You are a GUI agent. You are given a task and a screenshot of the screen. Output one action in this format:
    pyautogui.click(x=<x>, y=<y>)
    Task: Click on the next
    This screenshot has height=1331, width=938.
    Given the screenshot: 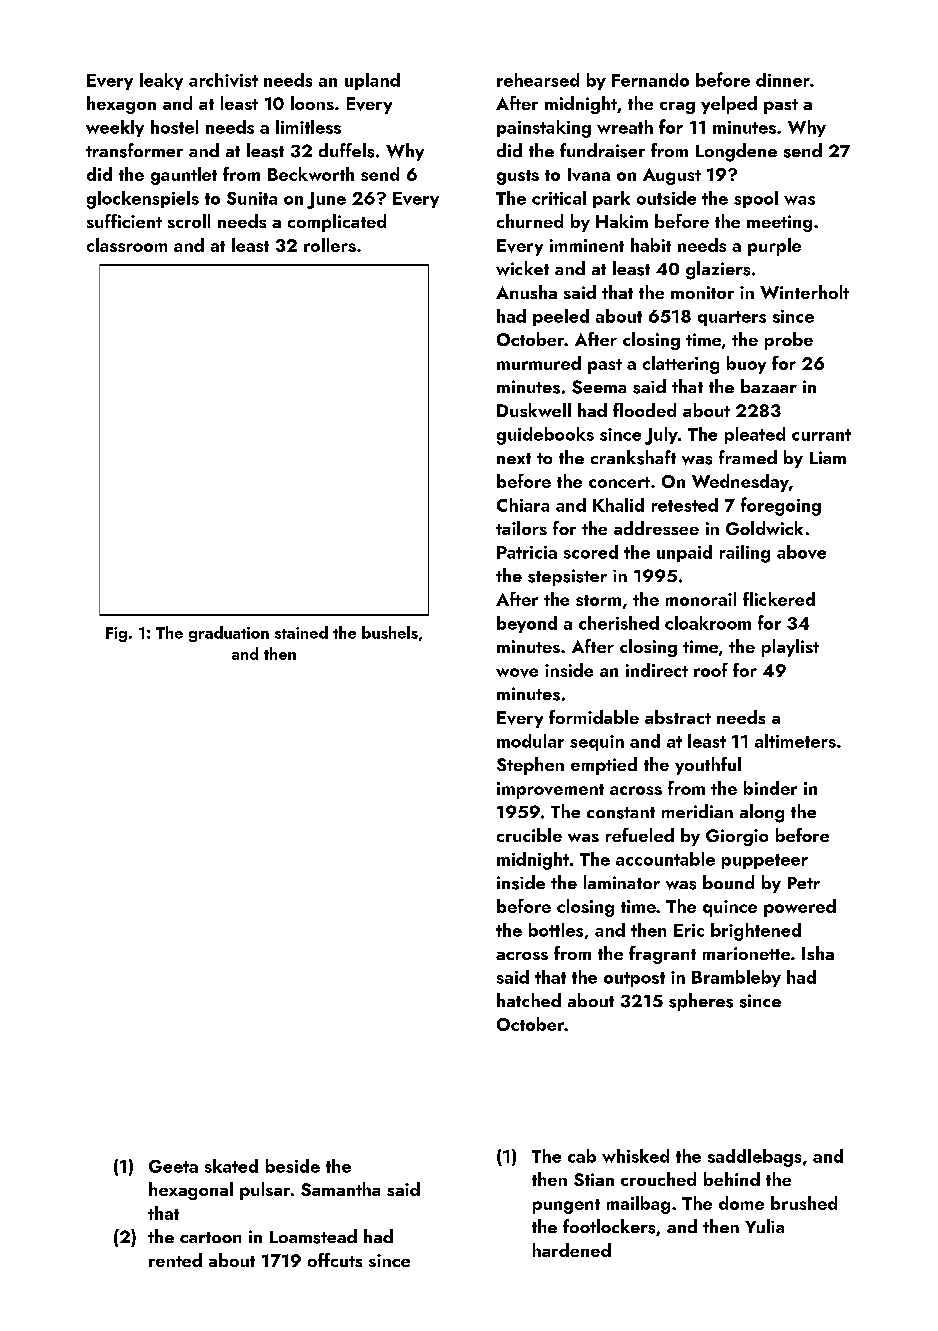 What is the action you would take?
    pyautogui.click(x=514, y=458)
